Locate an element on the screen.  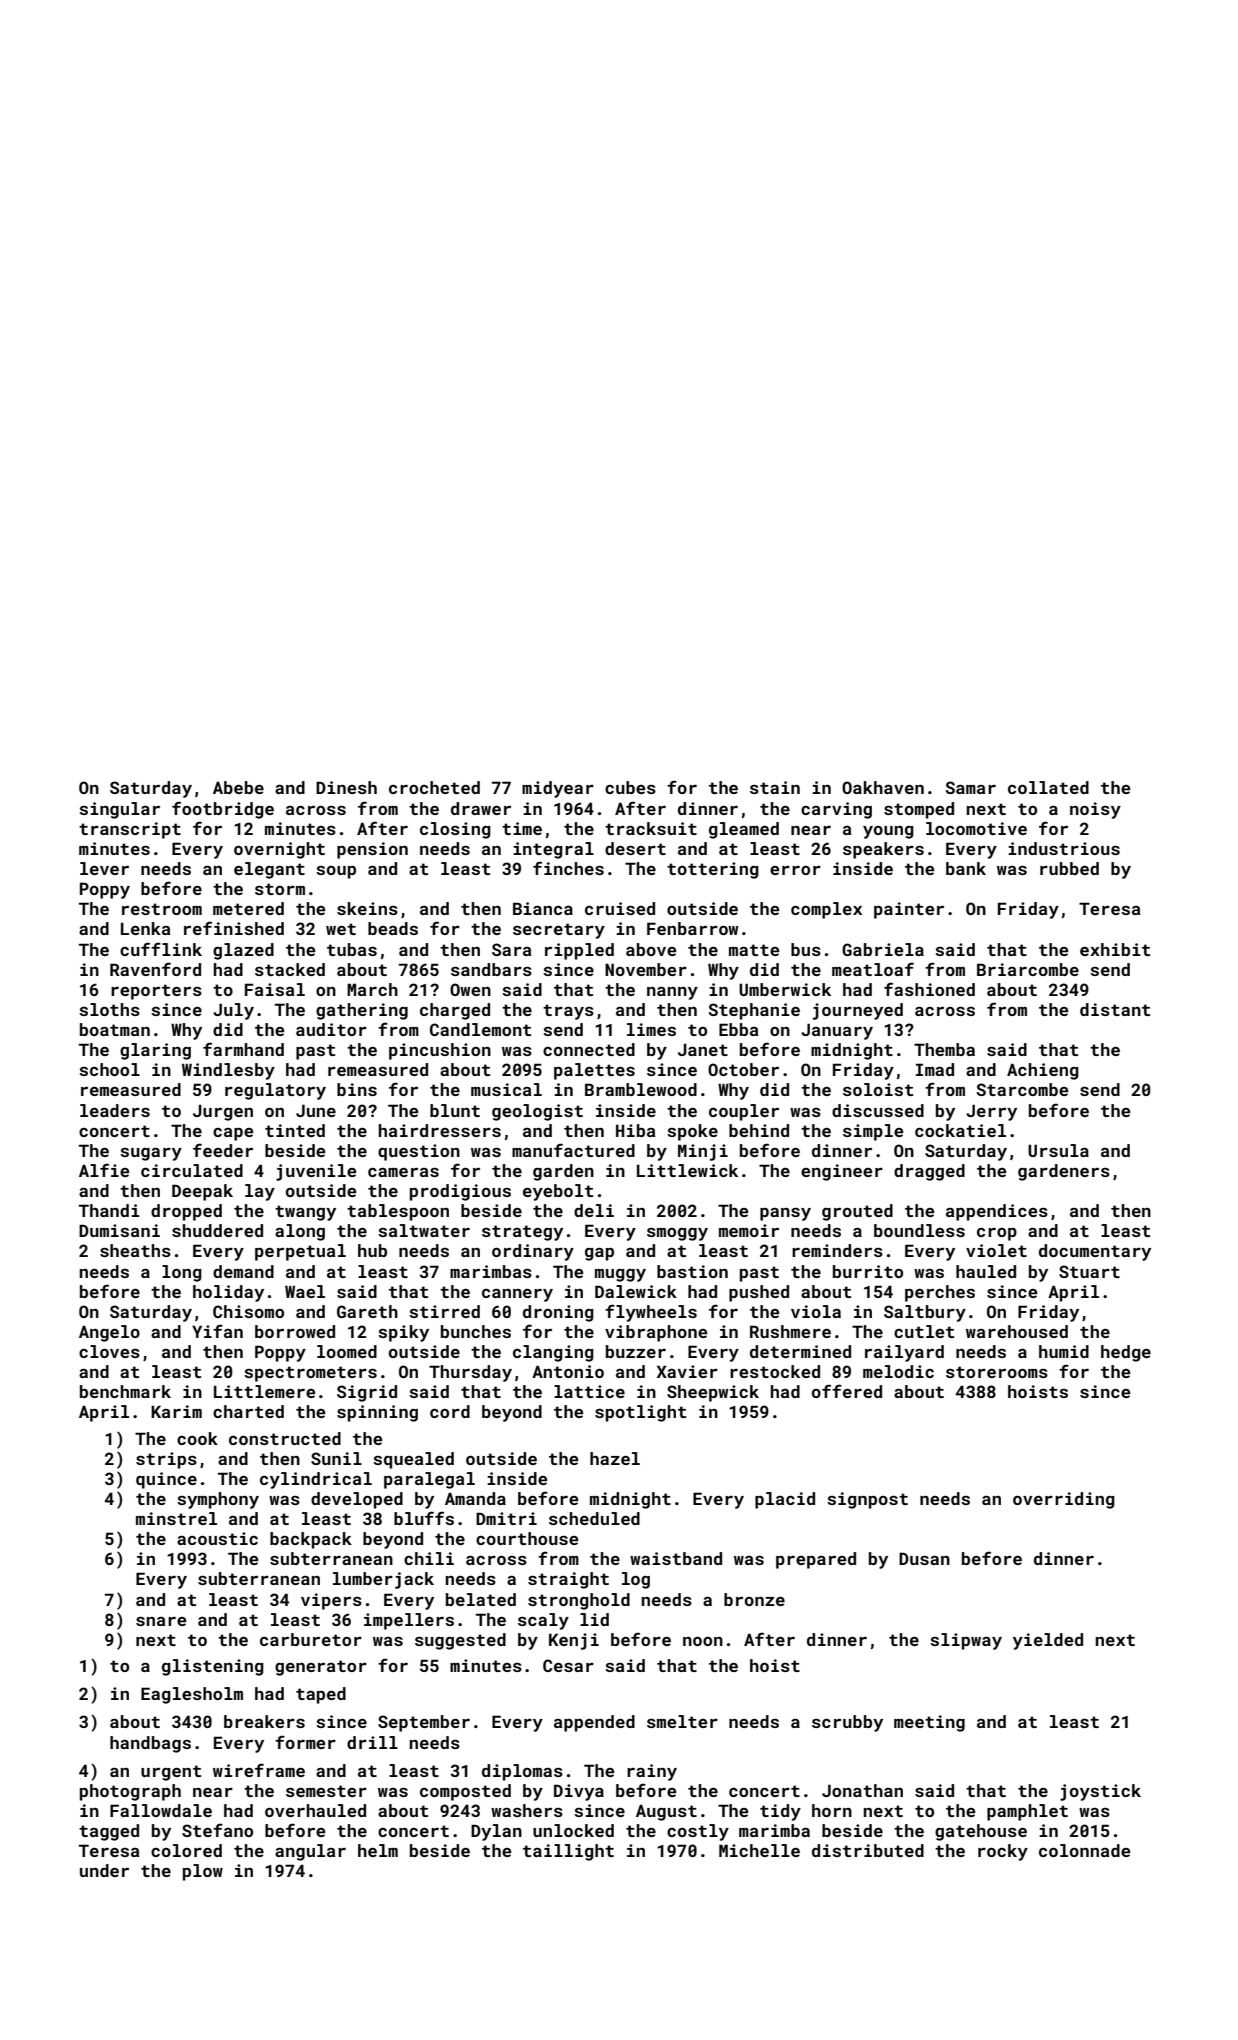
washers is located at coordinates (527, 1810).
